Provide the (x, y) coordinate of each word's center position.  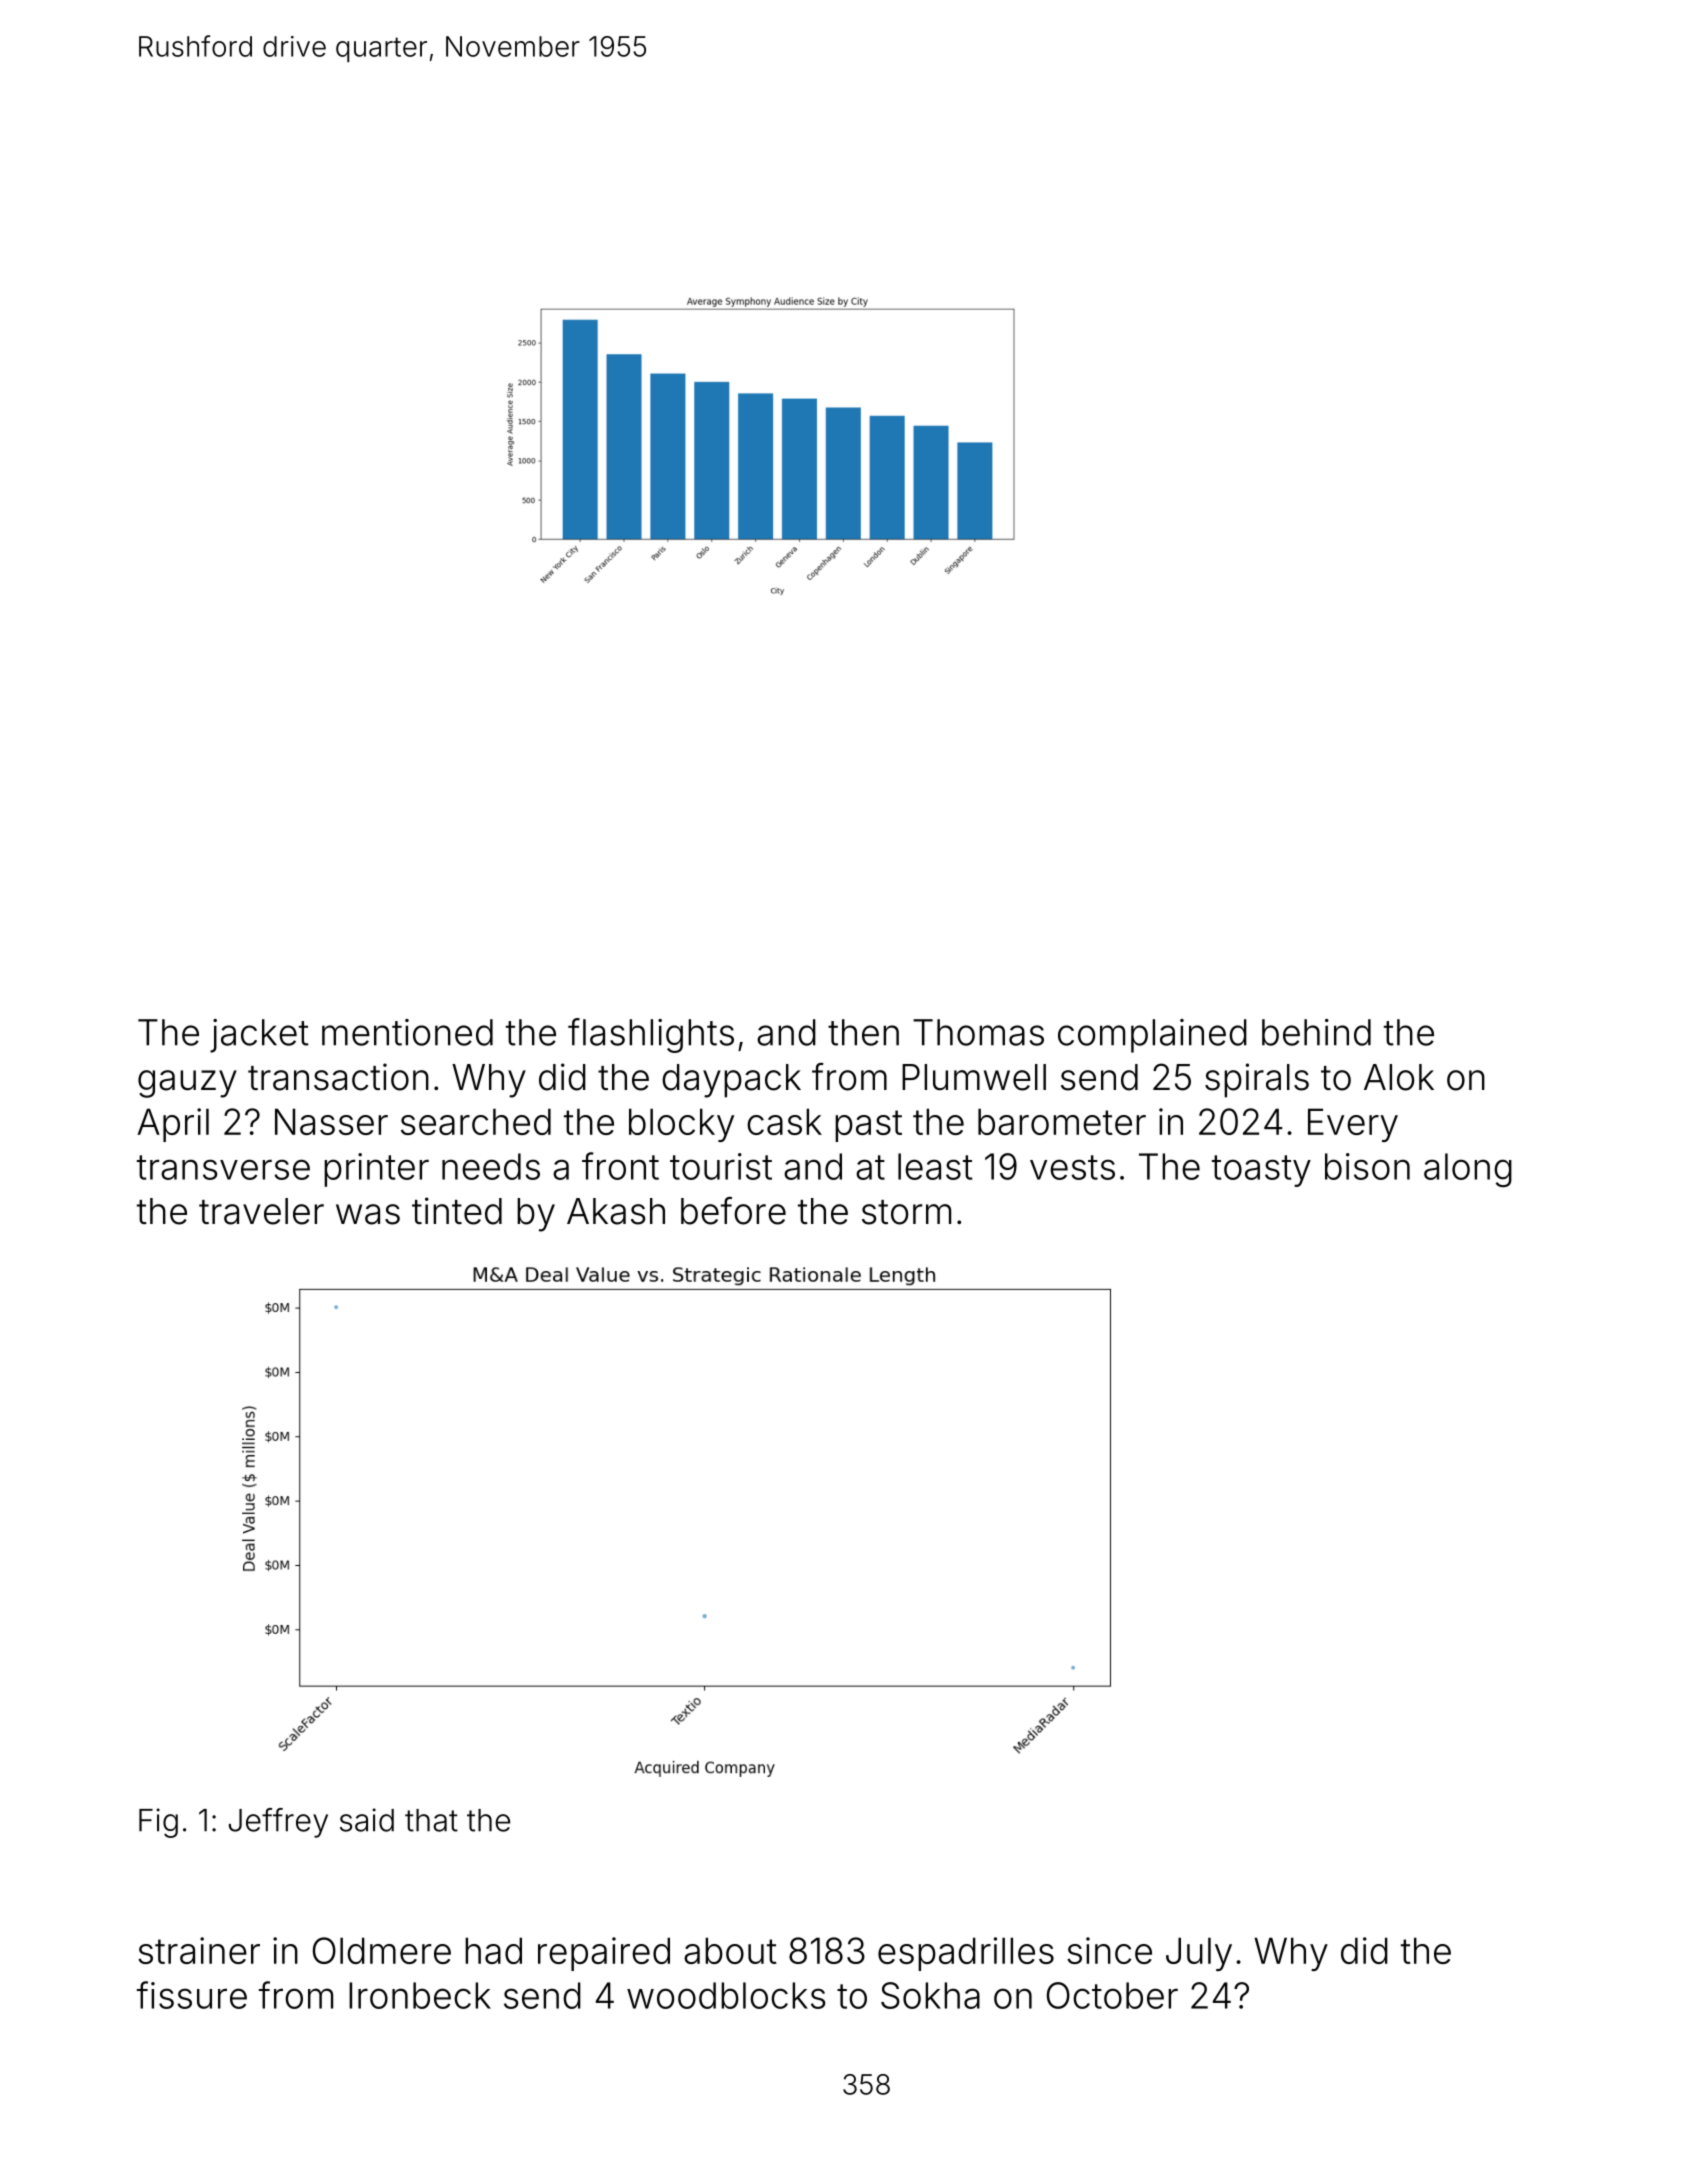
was (368, 1214)
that (431, 1820)
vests (1072, 1167)
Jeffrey (278, 1823)
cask (784, 1121)
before (733, 1211)
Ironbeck (420, 1995)
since (1109, 1950)
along (1468, 1170)
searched (476, 1121)
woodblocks (726, 1995)
